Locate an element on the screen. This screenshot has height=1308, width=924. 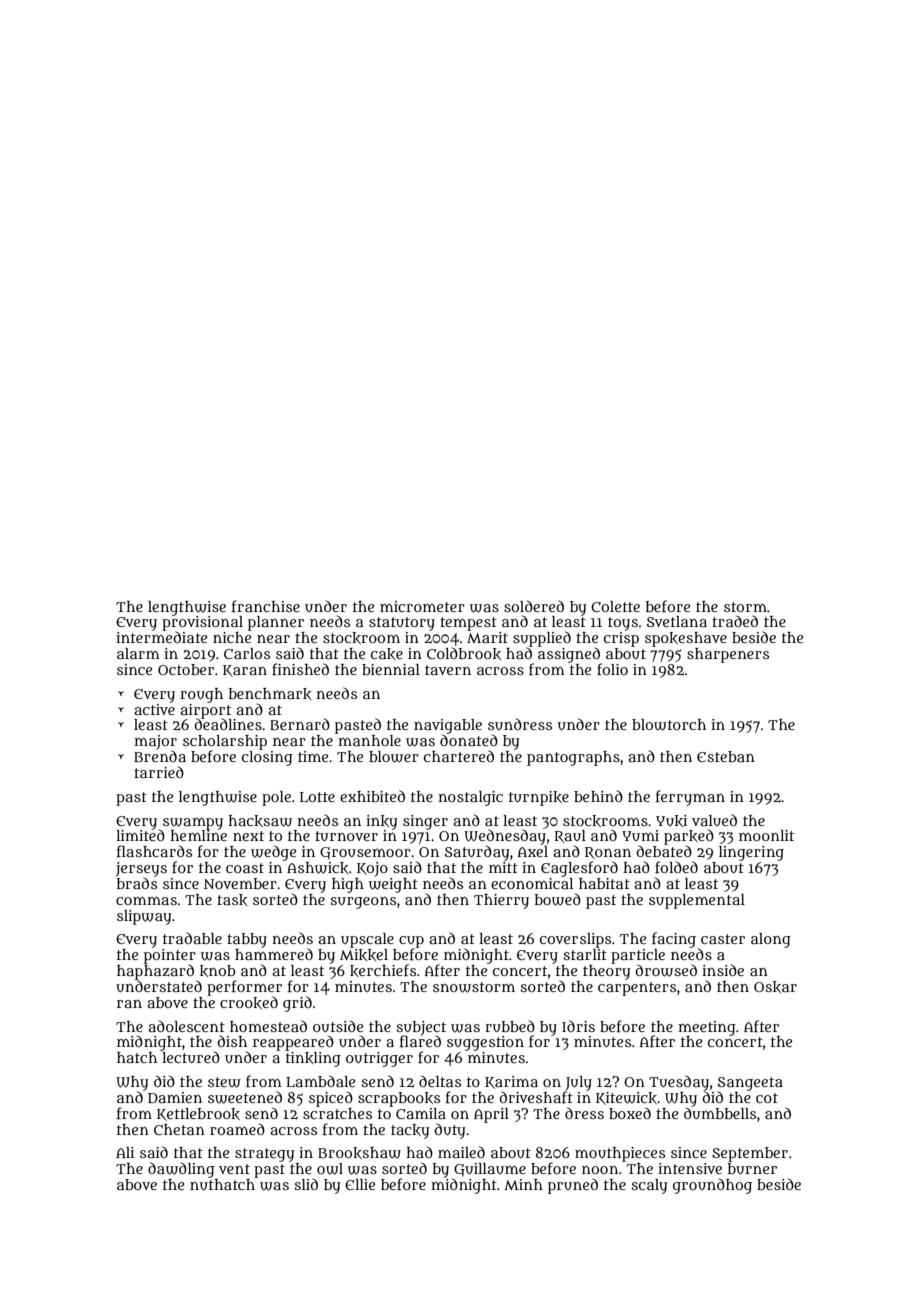
dawdling is located at coordinates (181, 1170).
